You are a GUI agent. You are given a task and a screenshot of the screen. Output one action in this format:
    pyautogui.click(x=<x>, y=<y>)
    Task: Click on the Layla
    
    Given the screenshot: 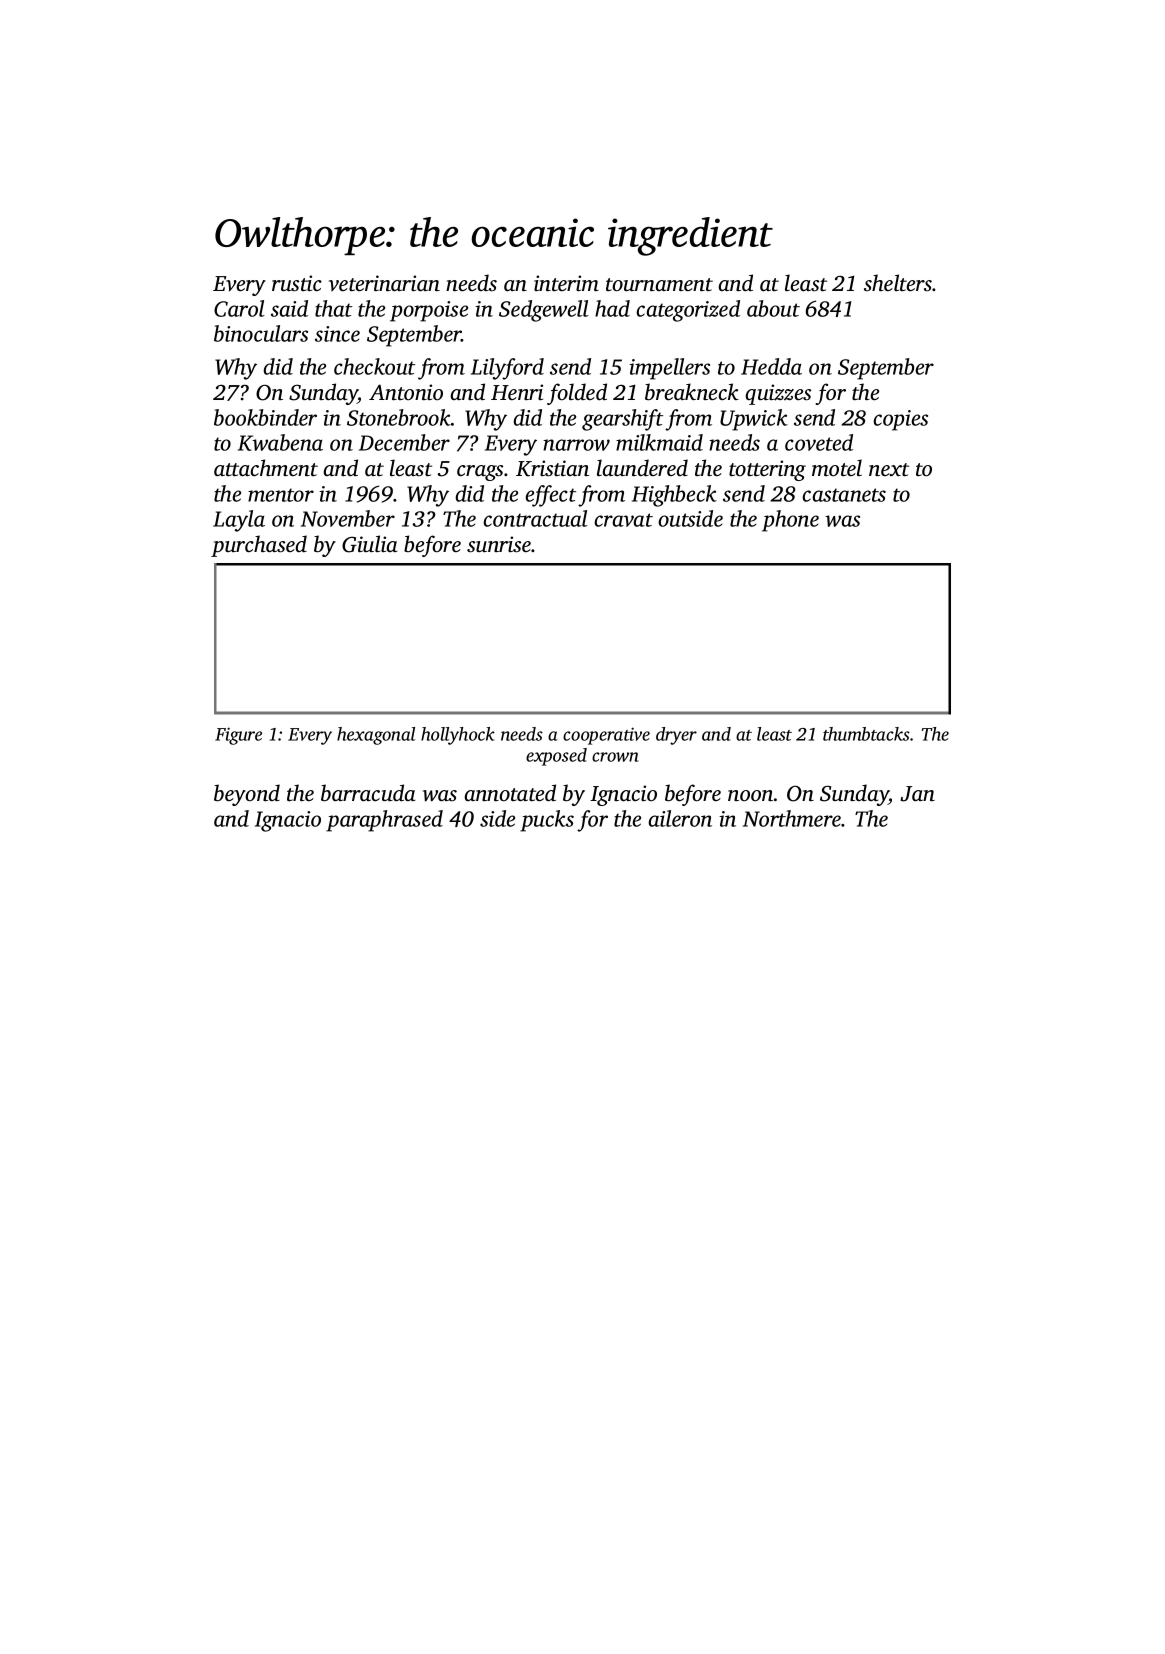 What is the action you would take?
    pyautogui.click(x=239, y=521)
